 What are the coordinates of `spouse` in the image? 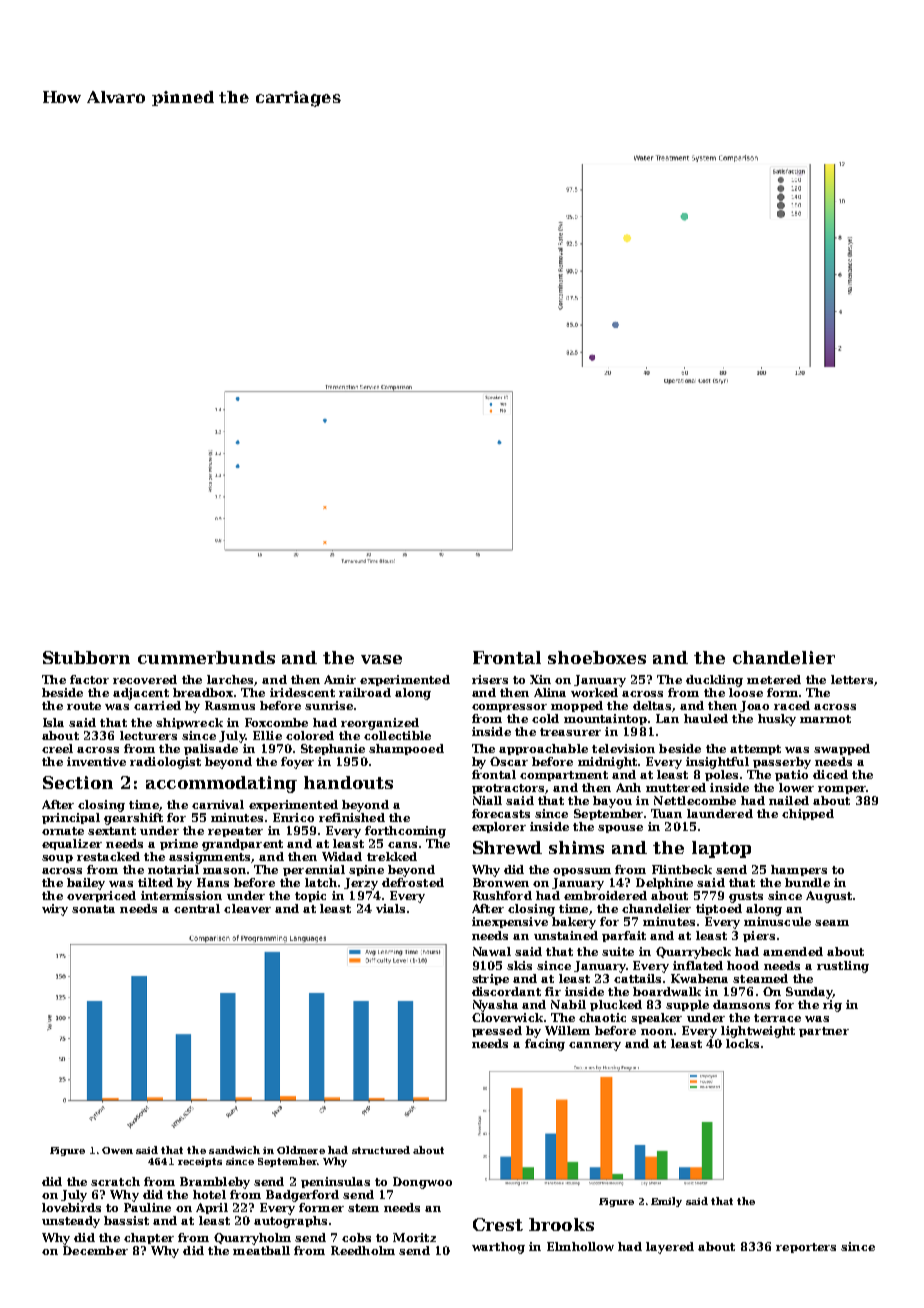 It's located at (620, 829).
